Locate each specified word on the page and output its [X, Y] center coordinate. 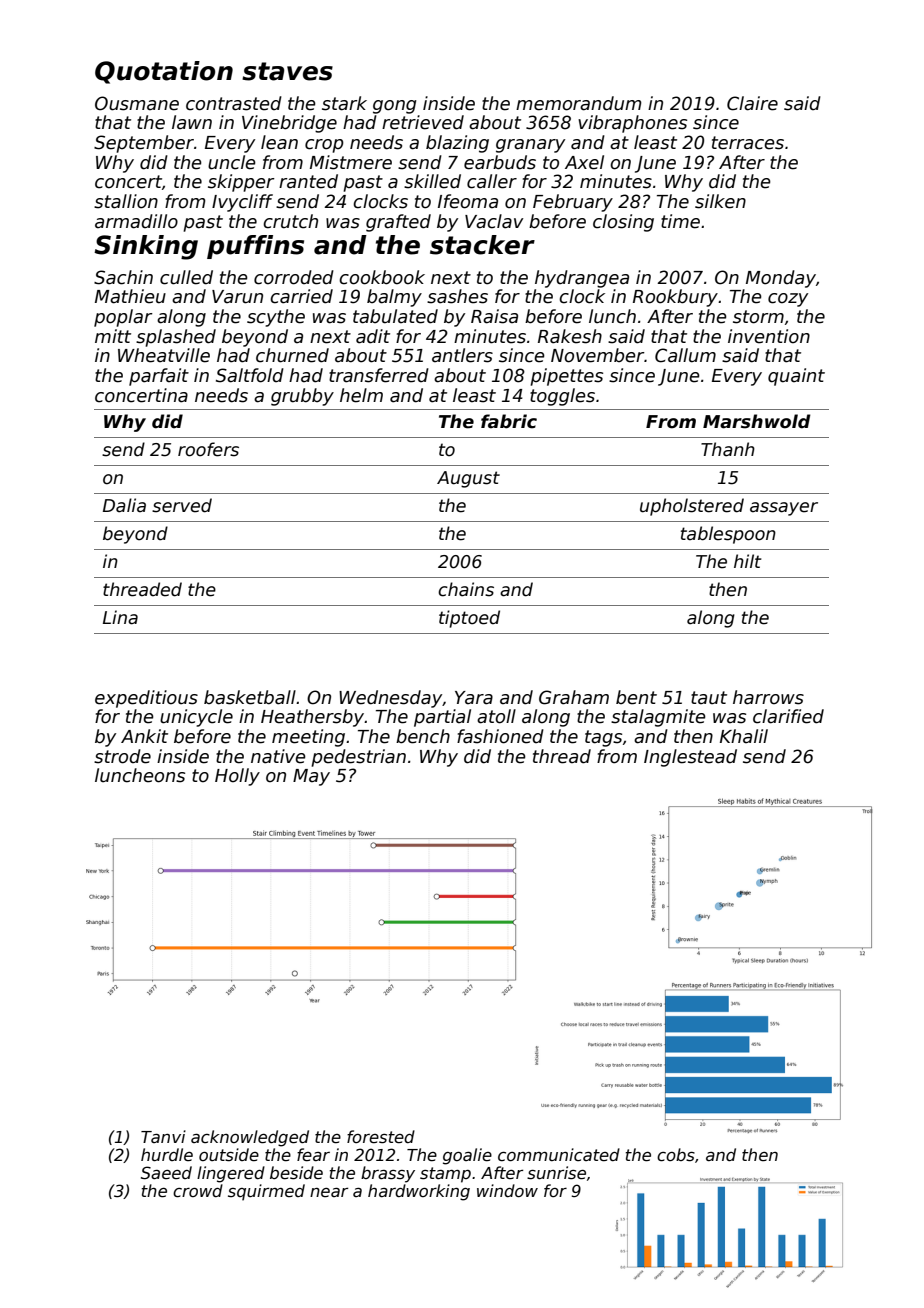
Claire [752, 103]
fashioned [500, 736]
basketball [250, 697]
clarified [788, 716]
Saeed [166, 1172]
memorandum [579, 103]
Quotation [164, 72]
